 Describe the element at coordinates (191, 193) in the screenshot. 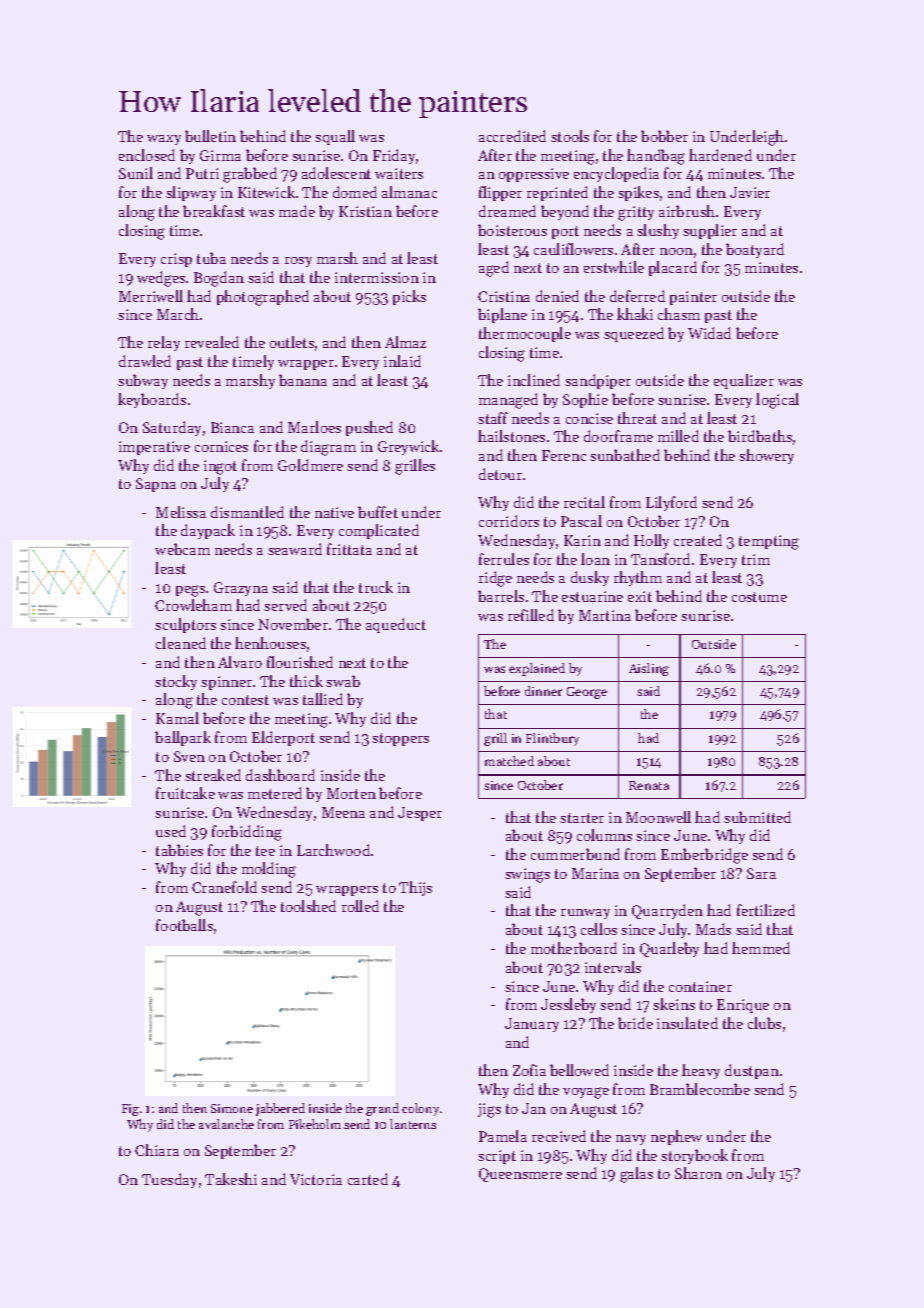

I see `slipway` at that location.
